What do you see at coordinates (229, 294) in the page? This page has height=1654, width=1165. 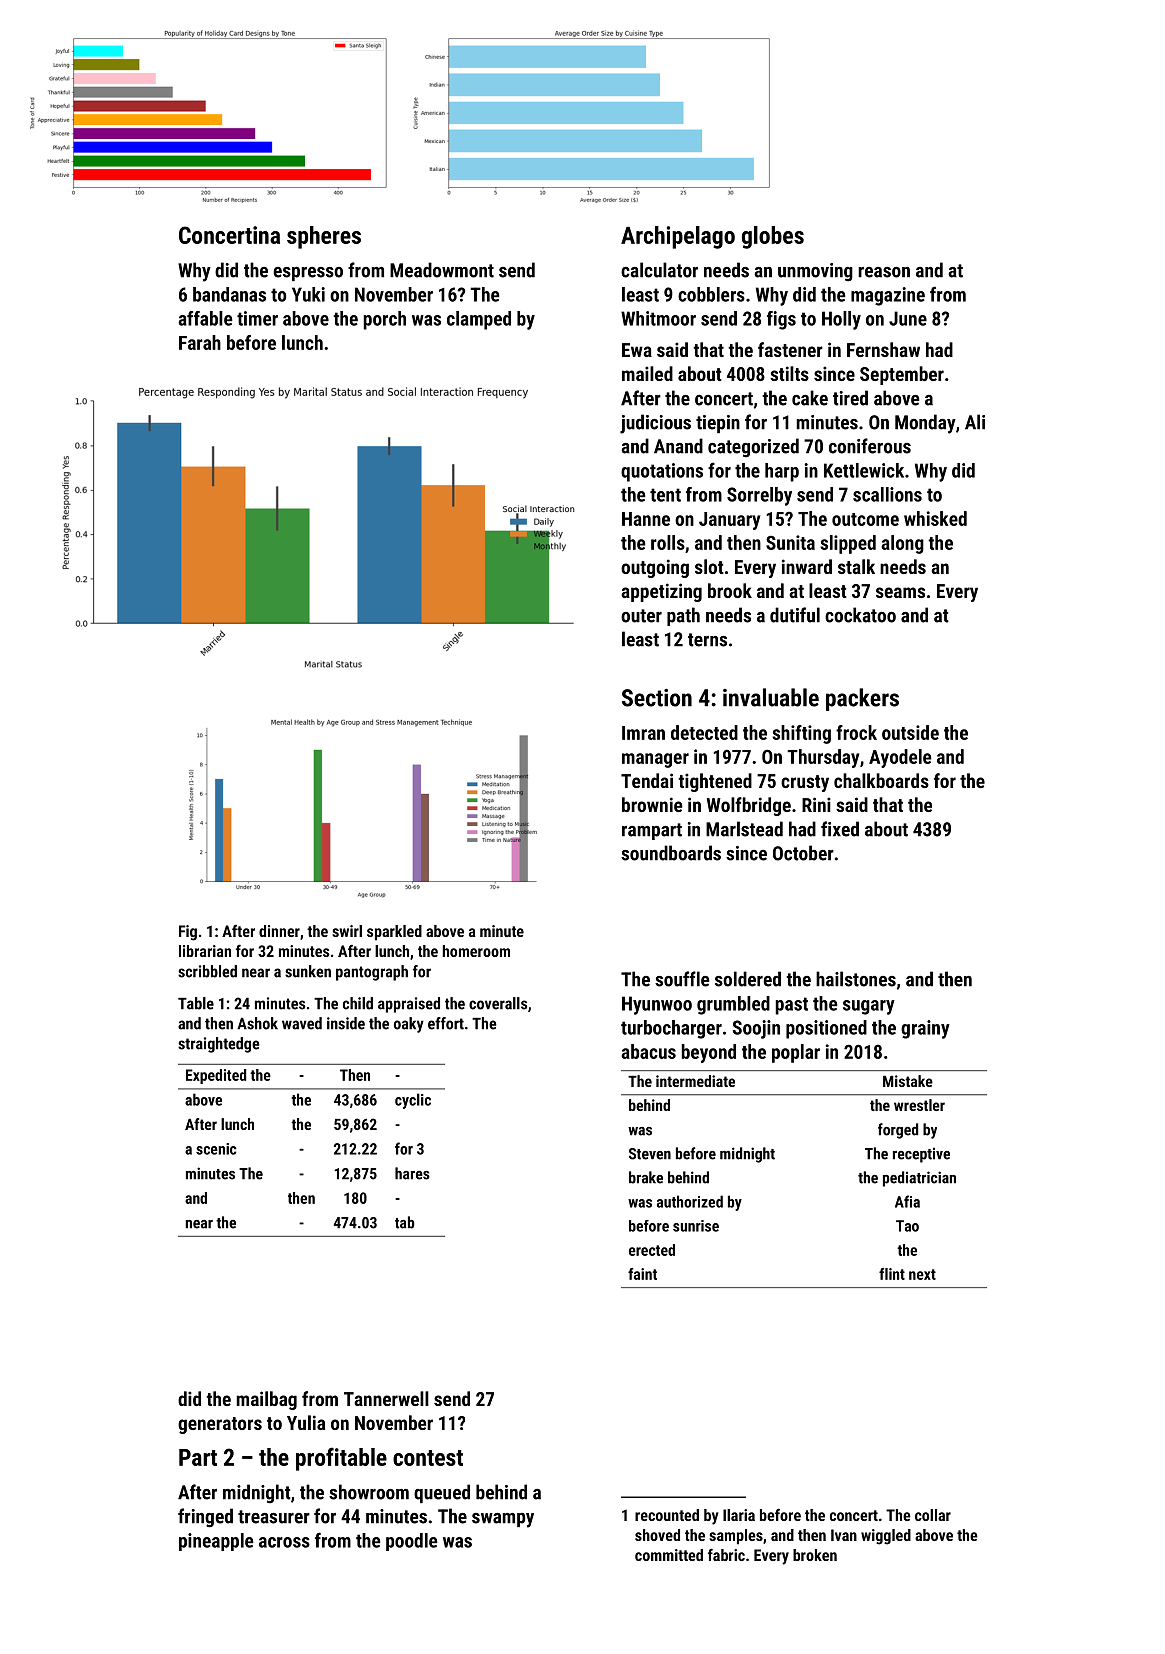 I see `bandanas` at bounding box center [229, 294].
